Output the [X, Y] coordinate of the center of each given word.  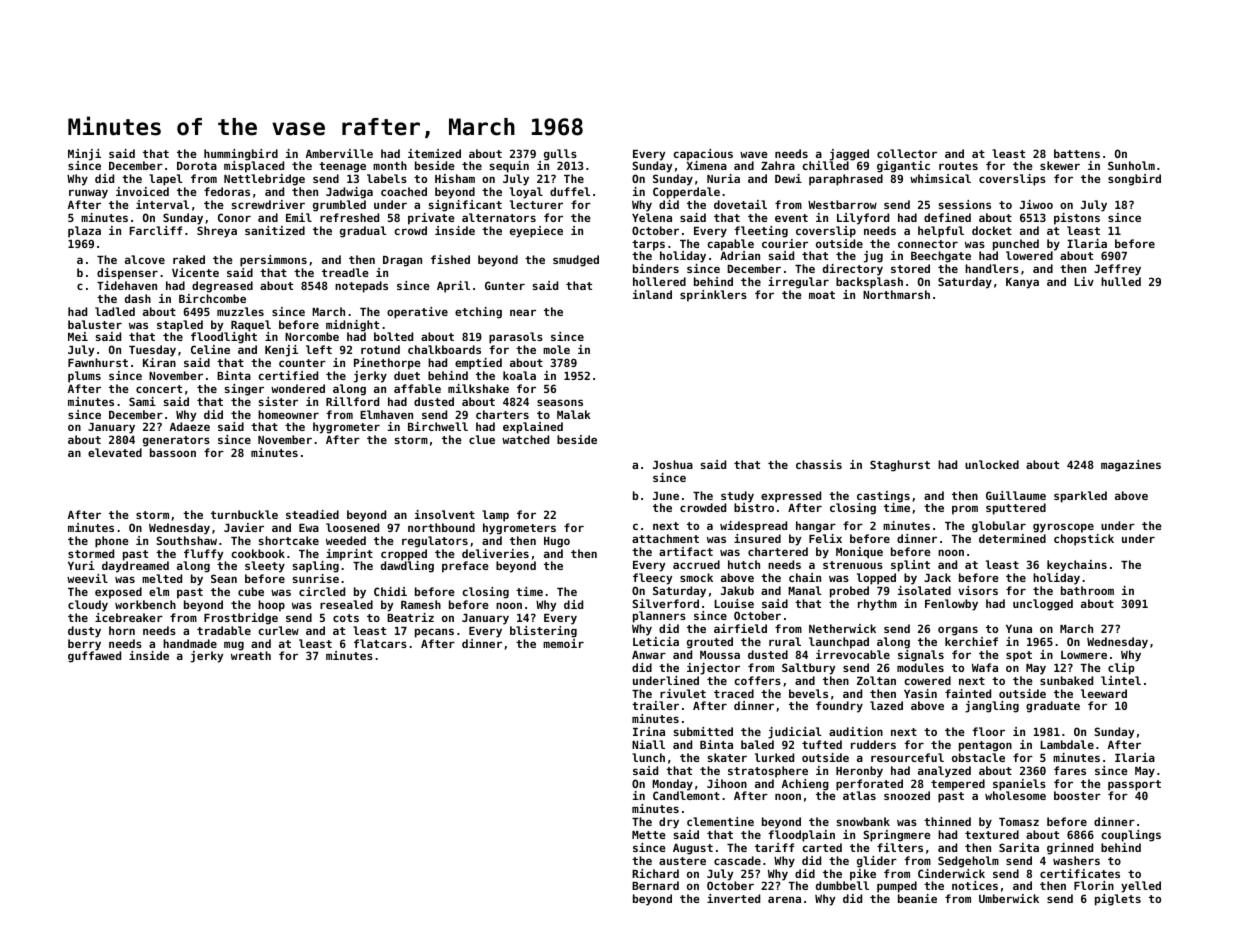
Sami [142, 401]
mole [556, 349]
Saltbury [808, 669]
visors [978, 590]
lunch [648, 757]
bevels [808, 693]
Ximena [706, 165]
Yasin [920, 693]
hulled [1121, 281]
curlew [278, 630]
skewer [1060, 165]
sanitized [275, 230]
